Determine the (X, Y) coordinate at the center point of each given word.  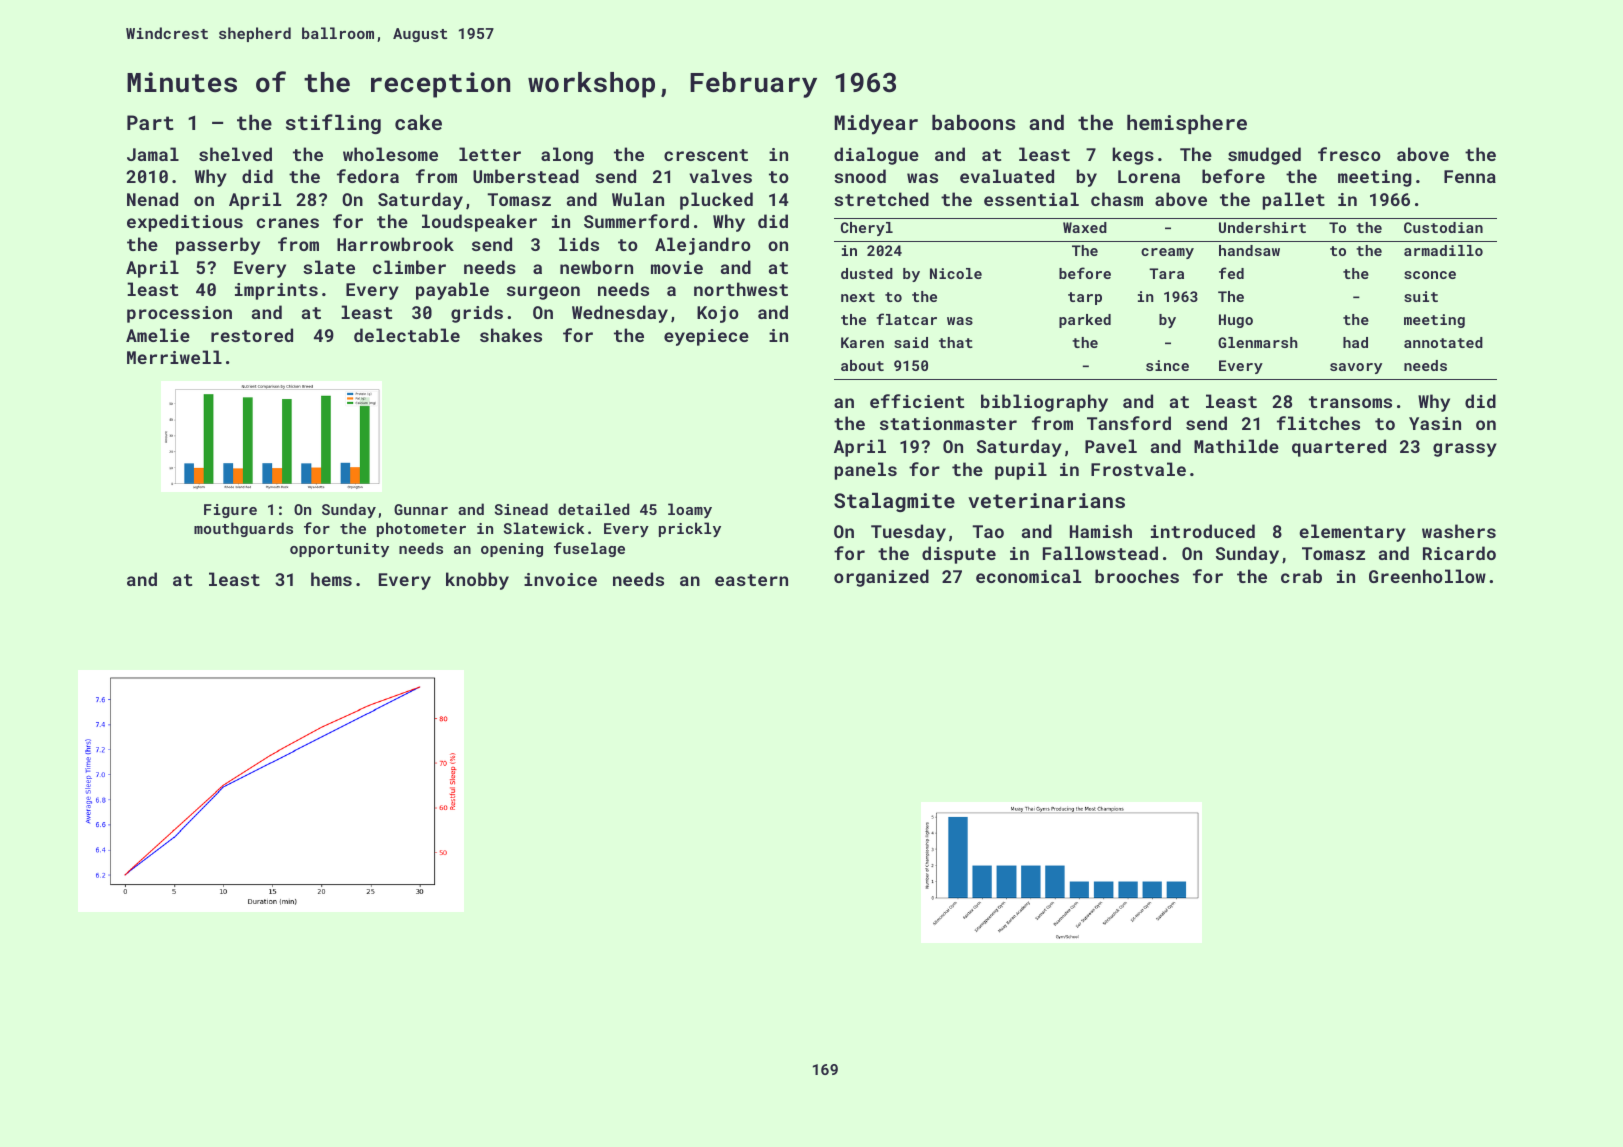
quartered (1339, 448)
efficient (917, 401)
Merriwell (174, 357)
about (862, 365)
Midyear (876, 125)
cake (418, 122)
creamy (1167, 253)
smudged (1264, 156)
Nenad (152, 199)
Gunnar (421, 509)
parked (1085, 321)
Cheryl (867, 229)
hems (331, 579)
